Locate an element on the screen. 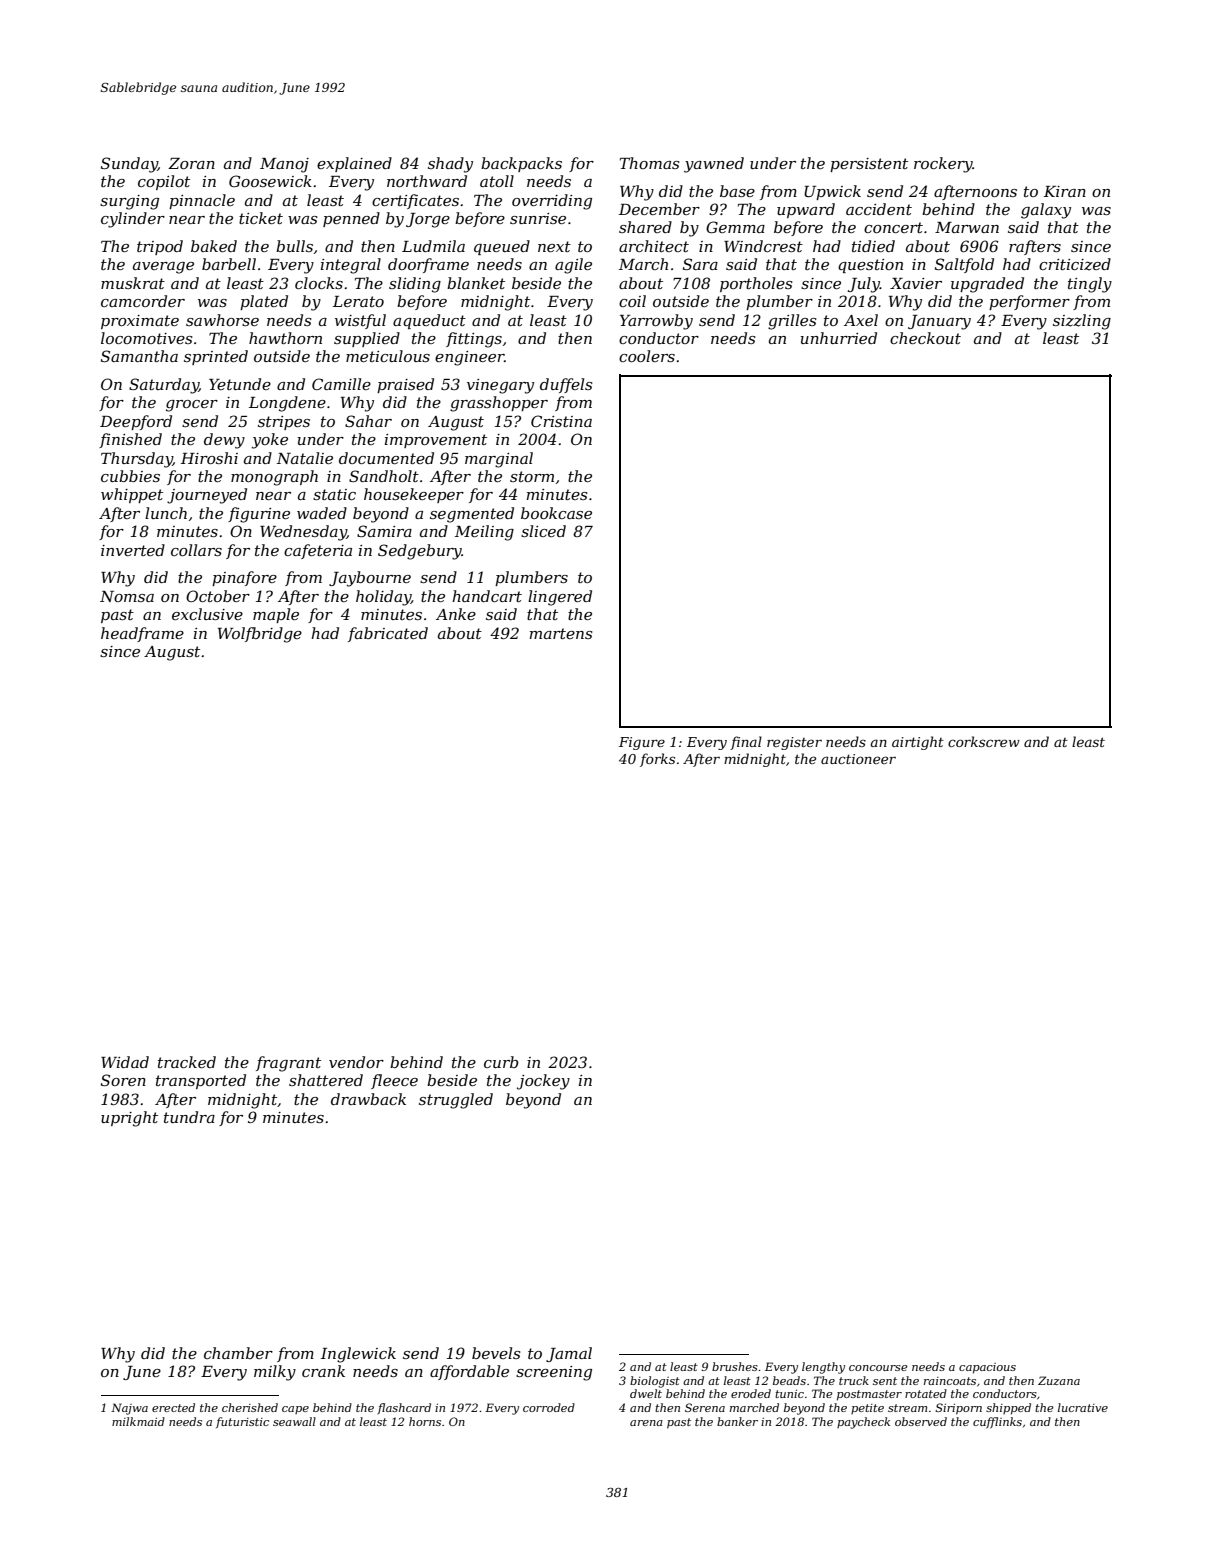 The height and width of the screenshot is (1568, 1212). capacious is located at coordinates (987, 1368).
